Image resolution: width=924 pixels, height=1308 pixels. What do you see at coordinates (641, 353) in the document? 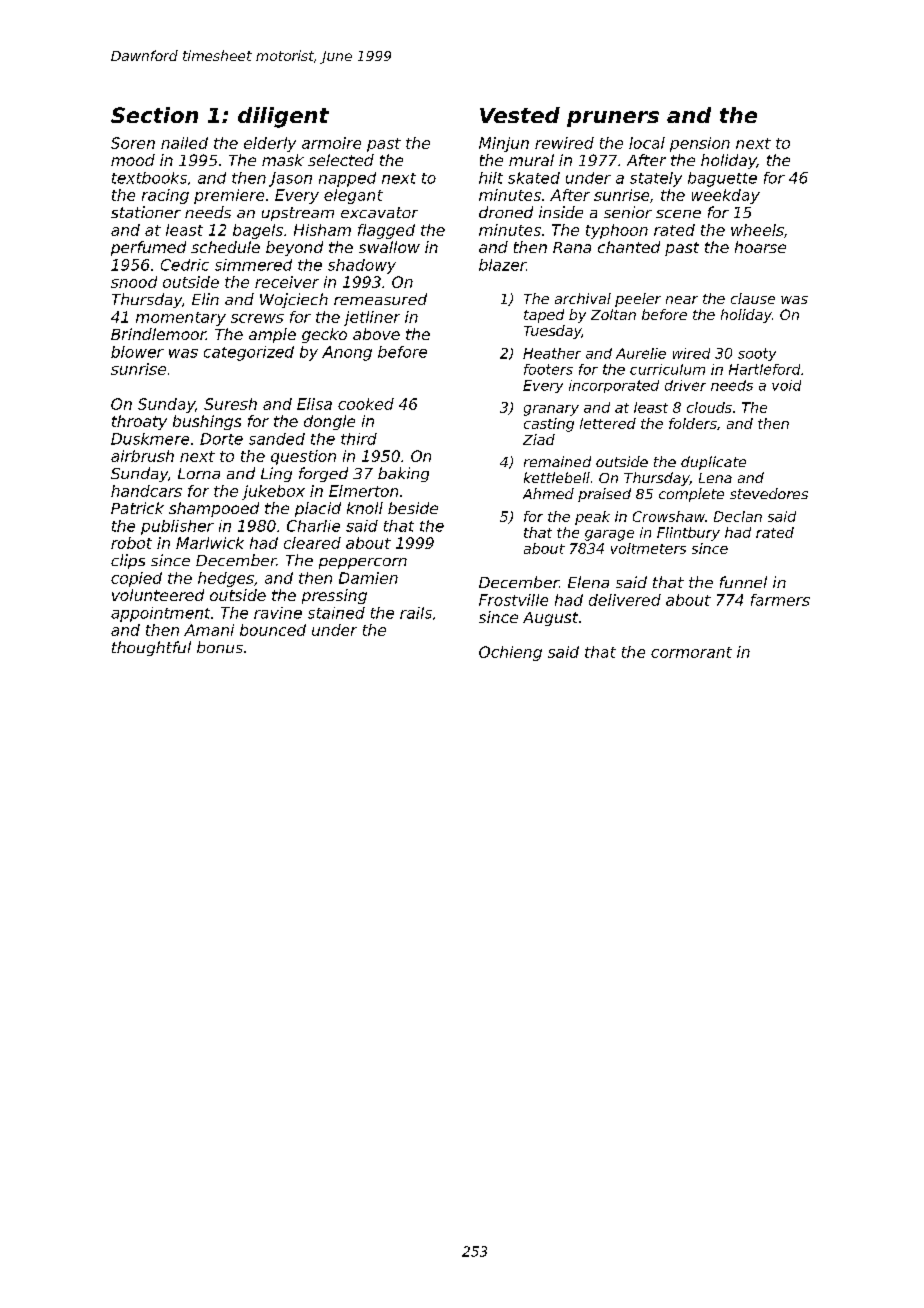
I see `Aurelie` at bounding box center [641, 353].
